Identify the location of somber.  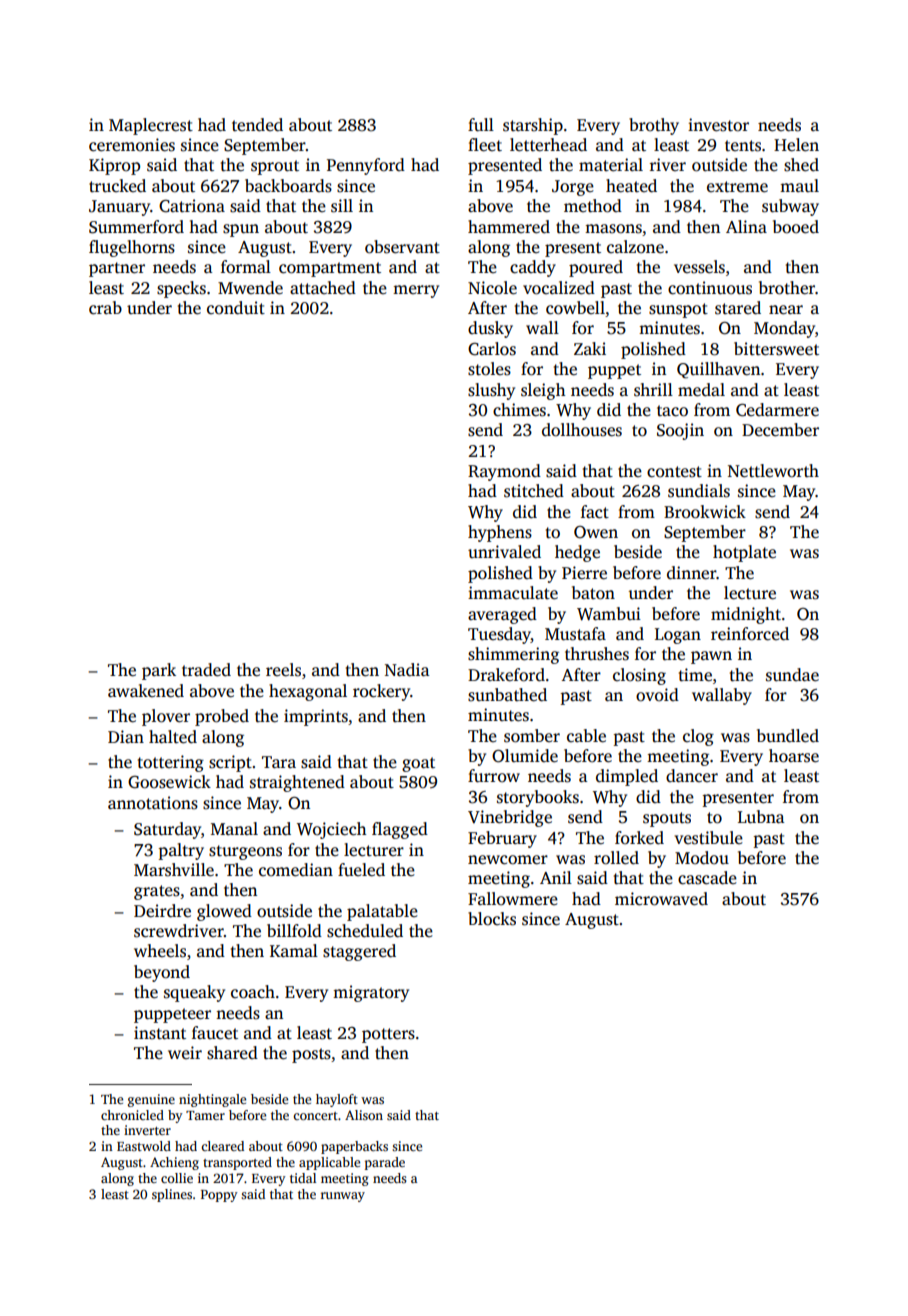
(532, 736).
